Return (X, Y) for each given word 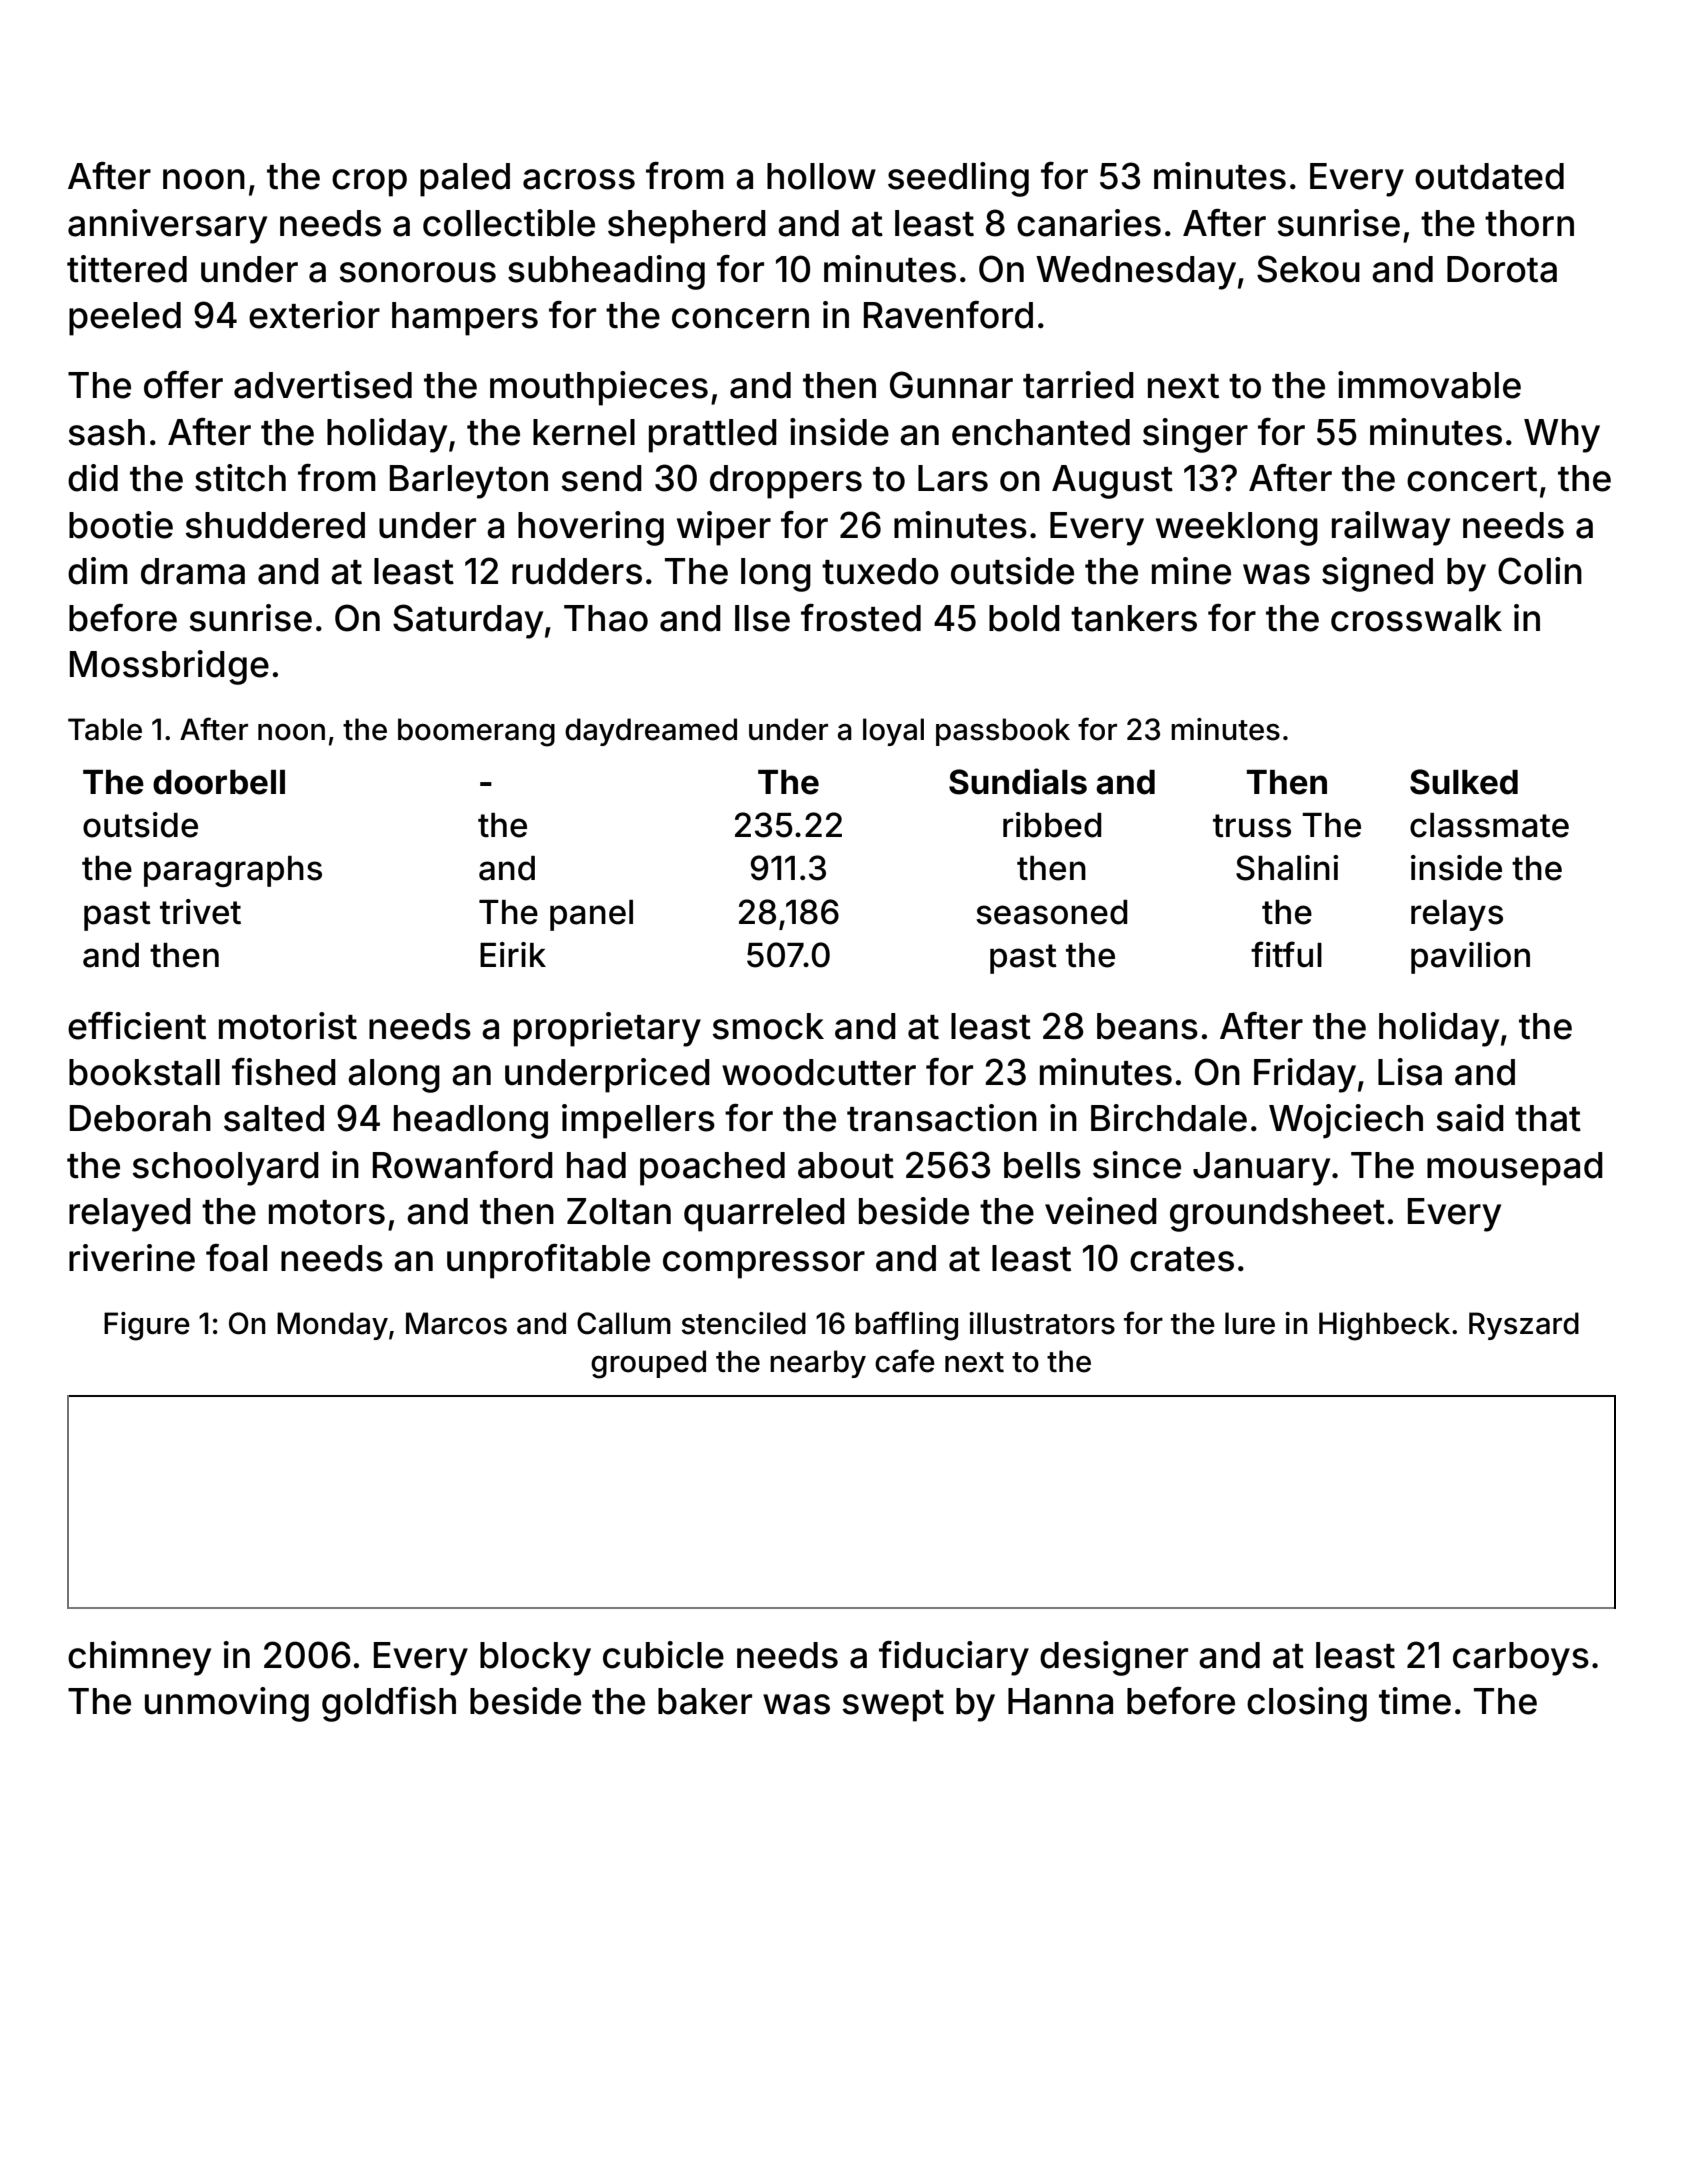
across (579, 179)
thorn (1529, 223)
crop (369, 183)
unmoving (227, 1704)
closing (1307, 1704)
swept (893, 1706)
